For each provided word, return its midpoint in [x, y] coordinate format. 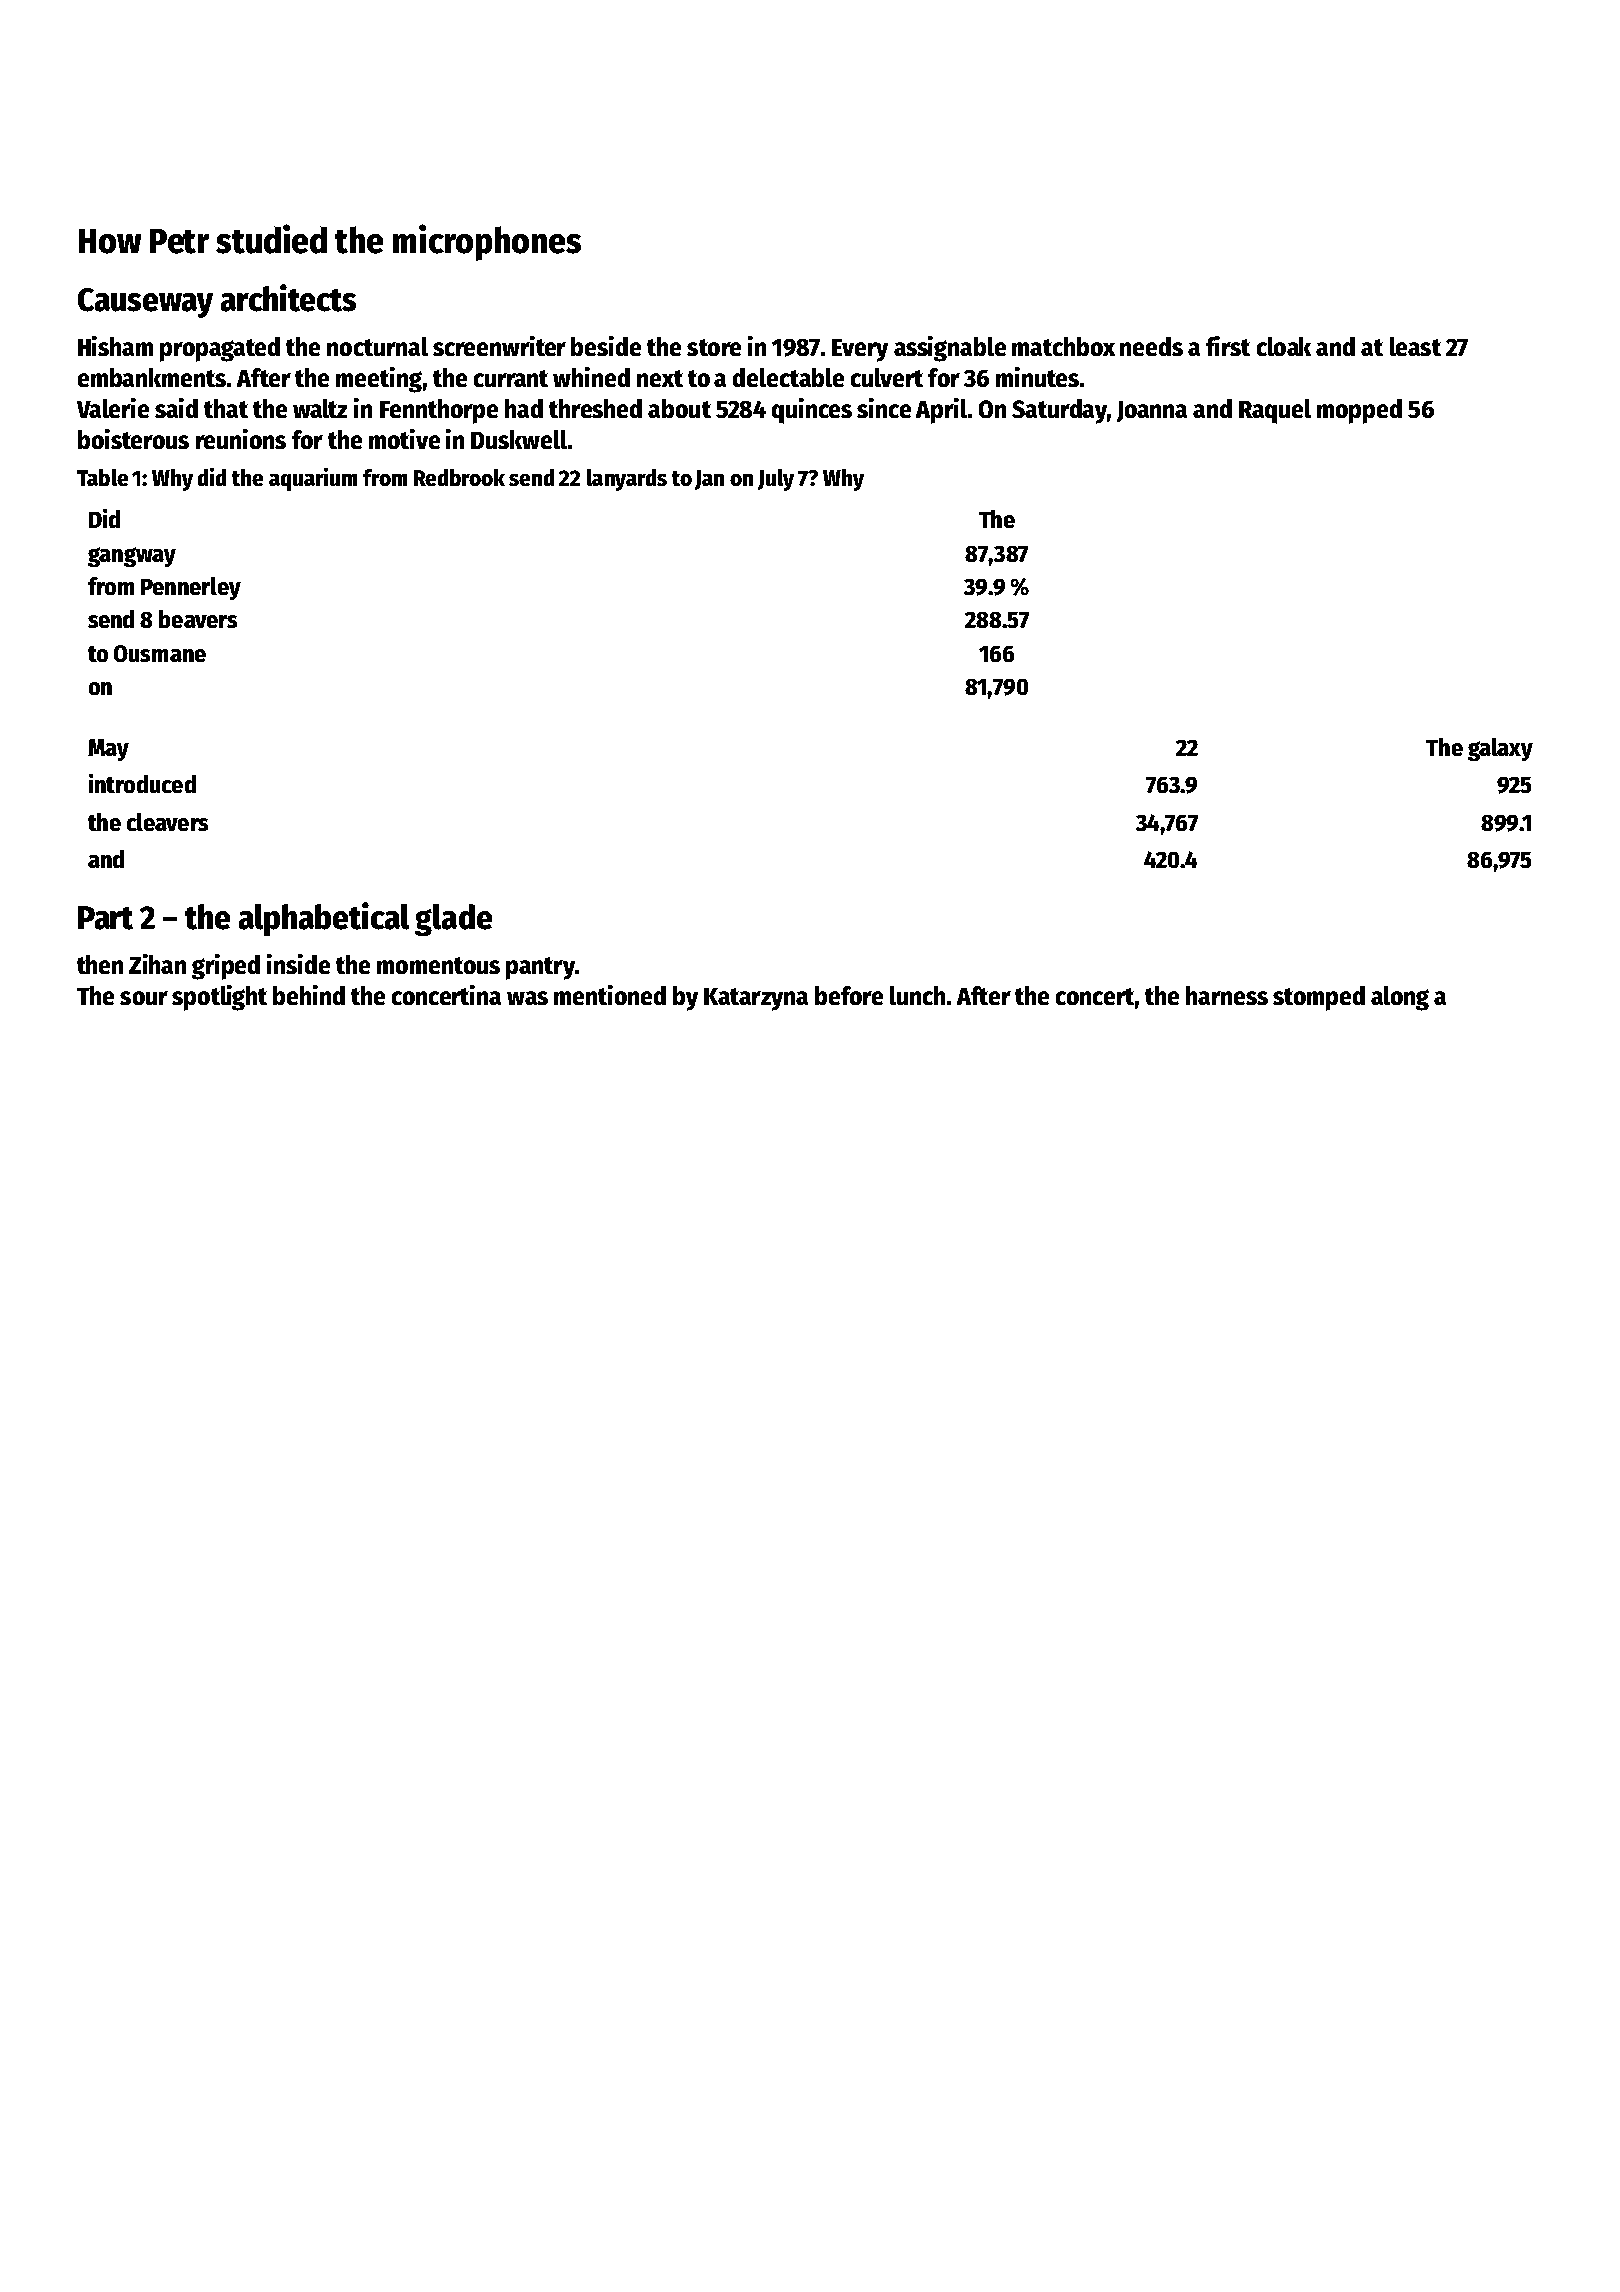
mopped [1359, 411]
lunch [917, 995]
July [776, 480]
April [941, 411]
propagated [220, 349]
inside [298, 964]
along [1400, 998]
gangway [132, 557]
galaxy [1500, 749]
